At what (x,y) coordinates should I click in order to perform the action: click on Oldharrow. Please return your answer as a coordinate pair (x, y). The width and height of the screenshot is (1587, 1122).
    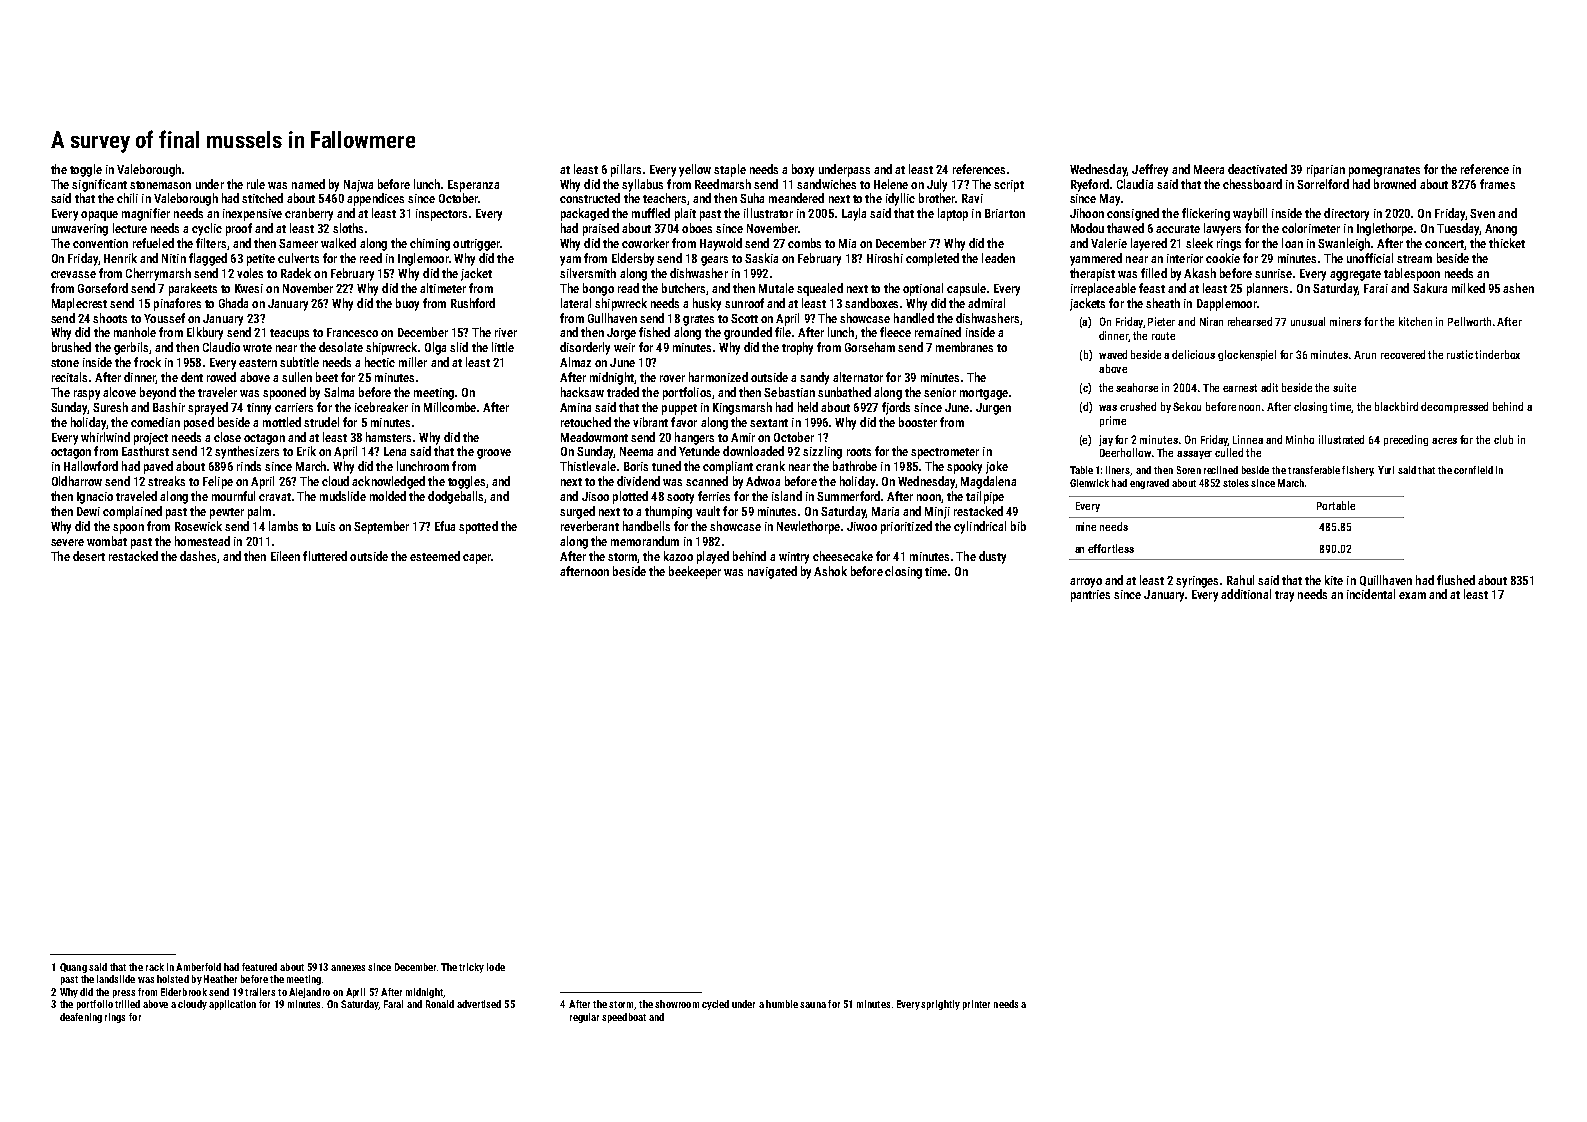
    Looking at the image, I should click on (77, 481).
